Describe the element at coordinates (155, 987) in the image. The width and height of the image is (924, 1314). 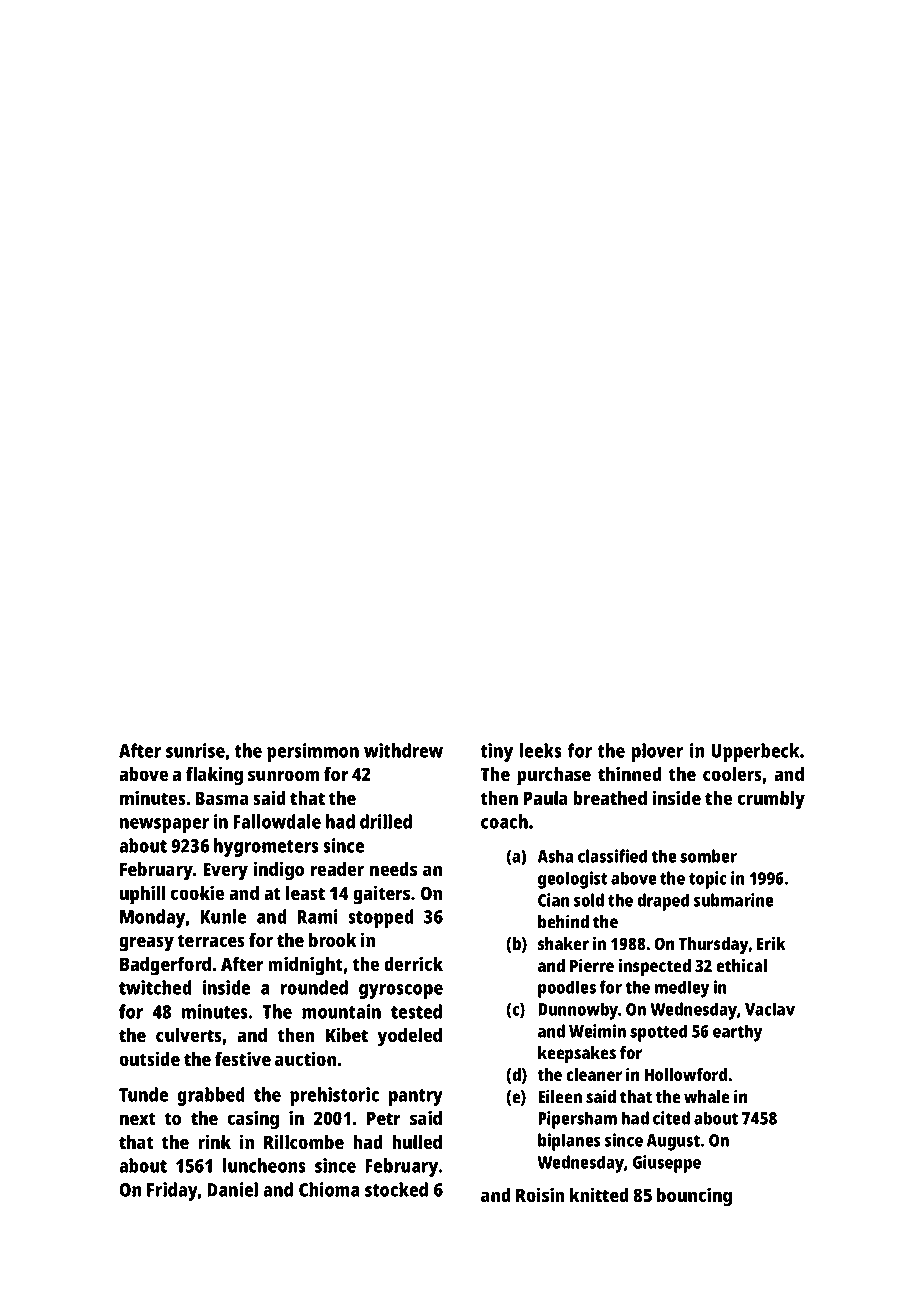
I see `twitched` at that location.
